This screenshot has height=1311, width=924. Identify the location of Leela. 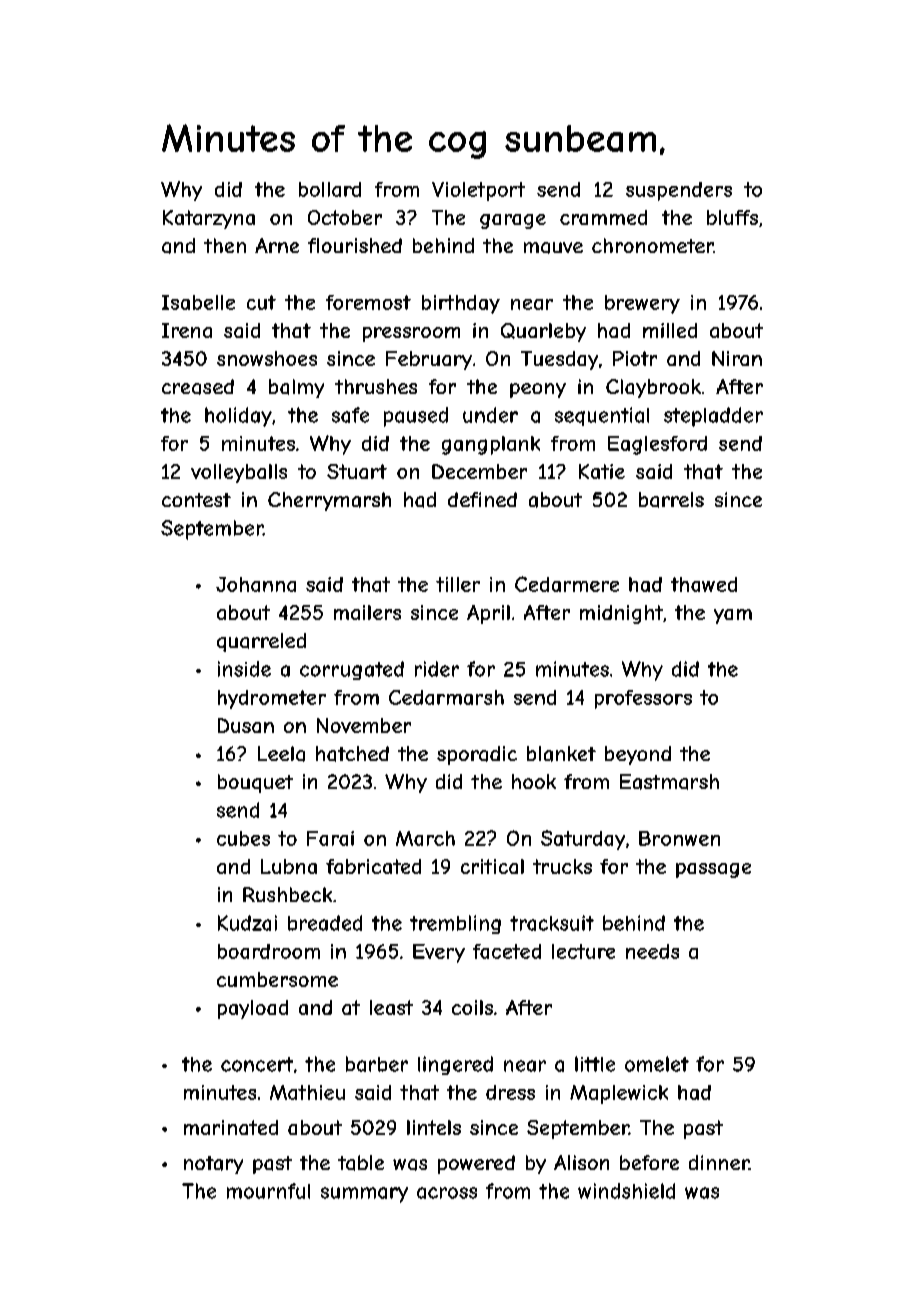
(281, 754).
